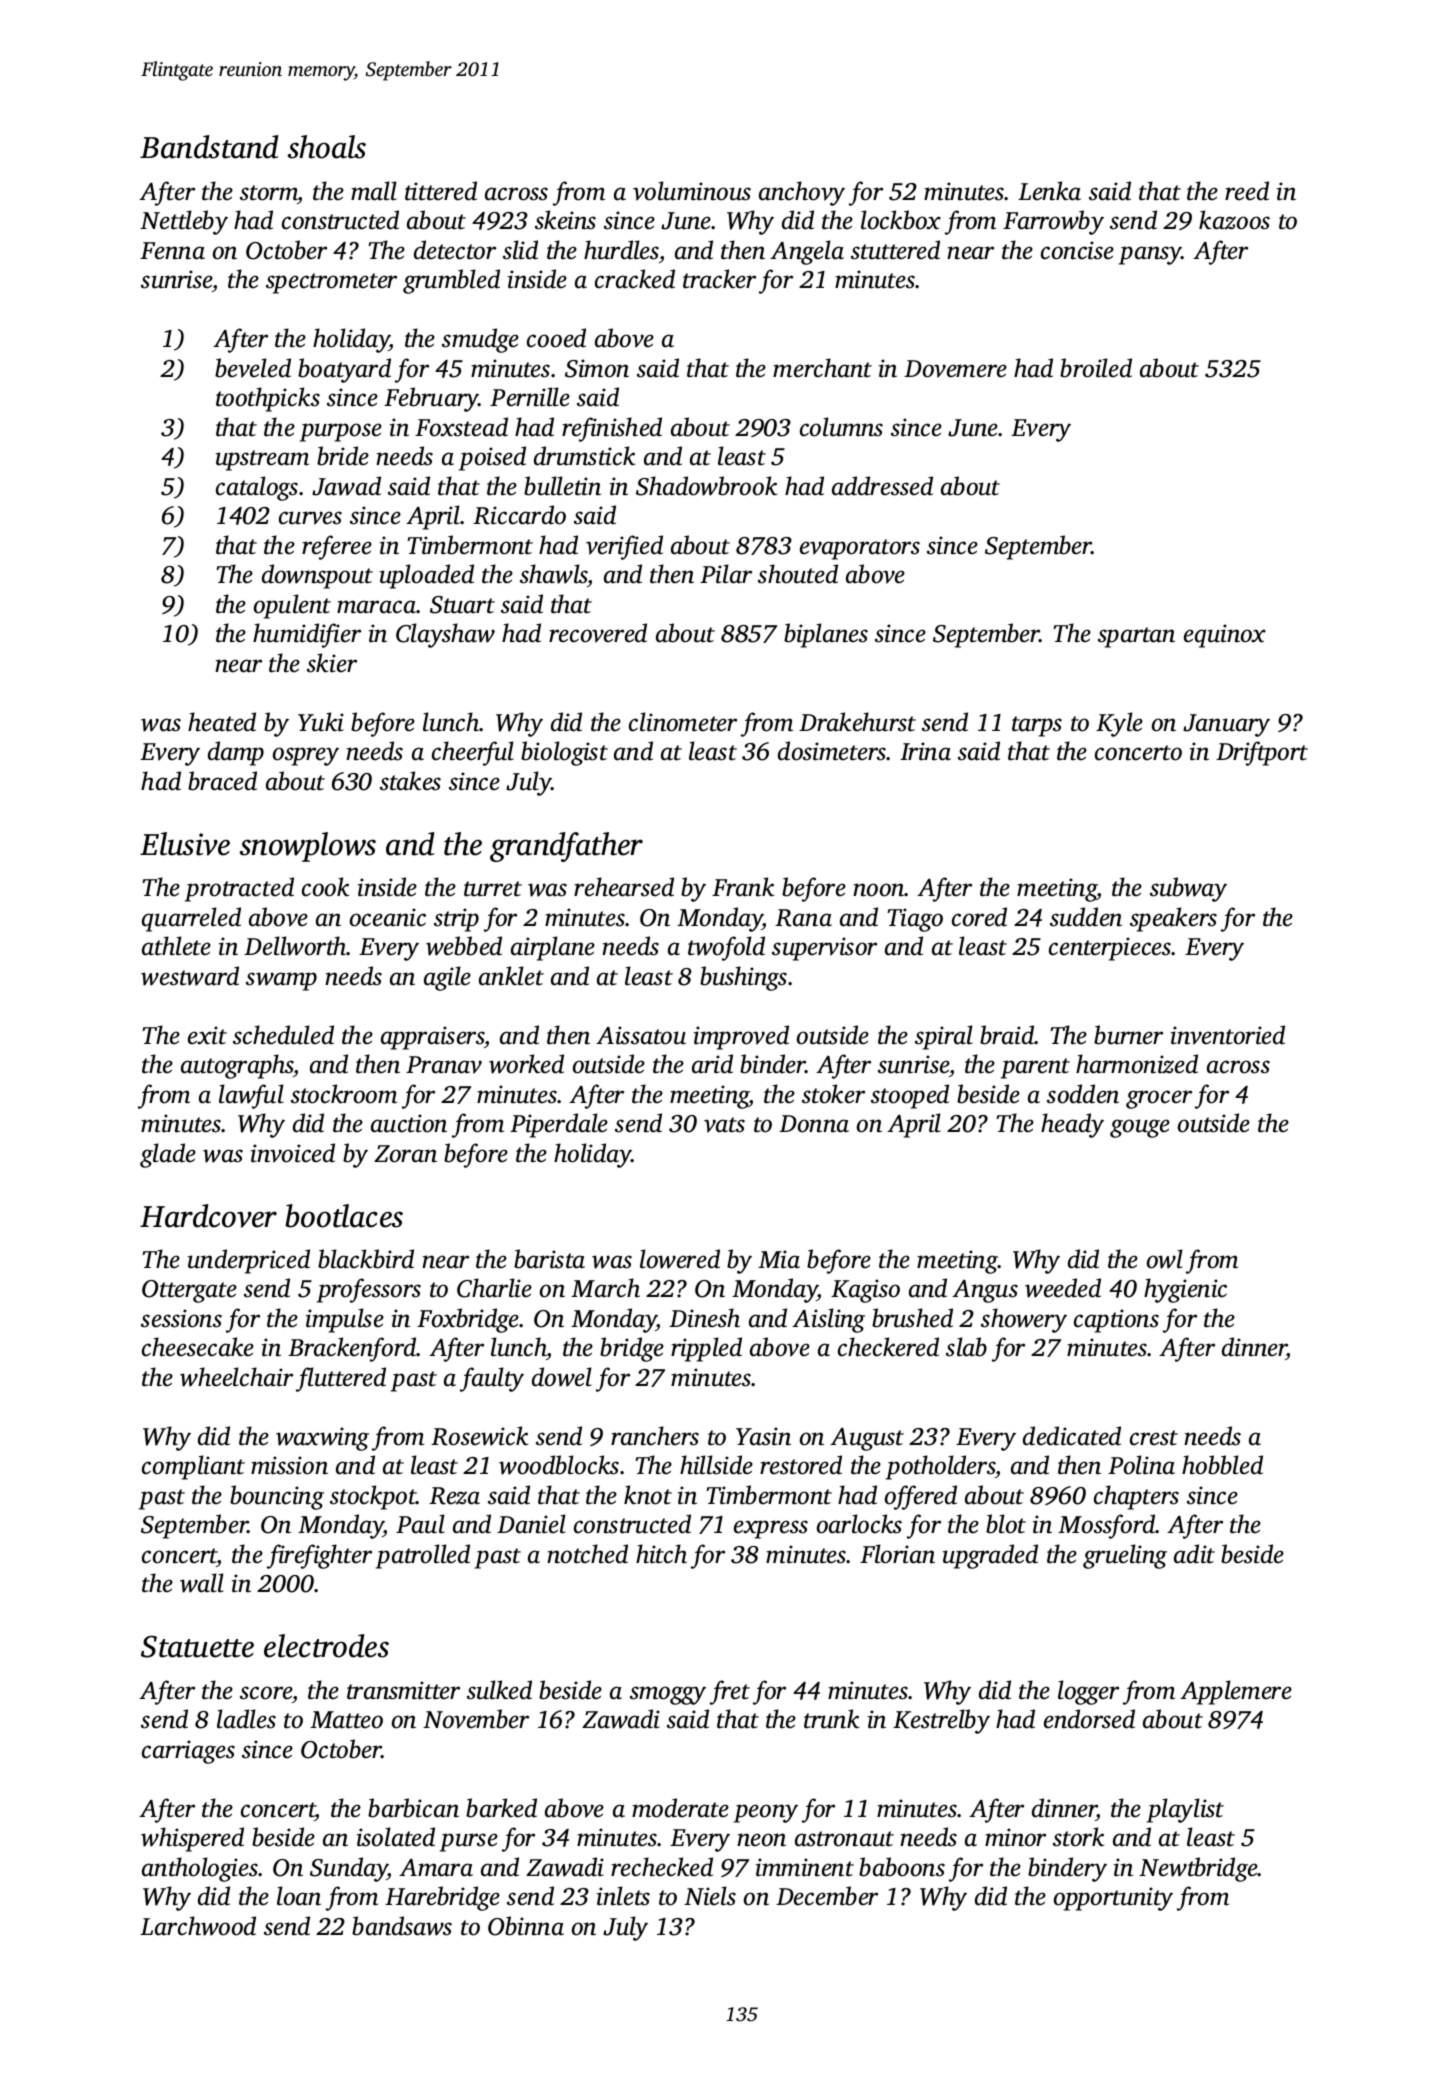  Describe the element at coordinates (253, 368) in the page. I see `beveled` at that location.
